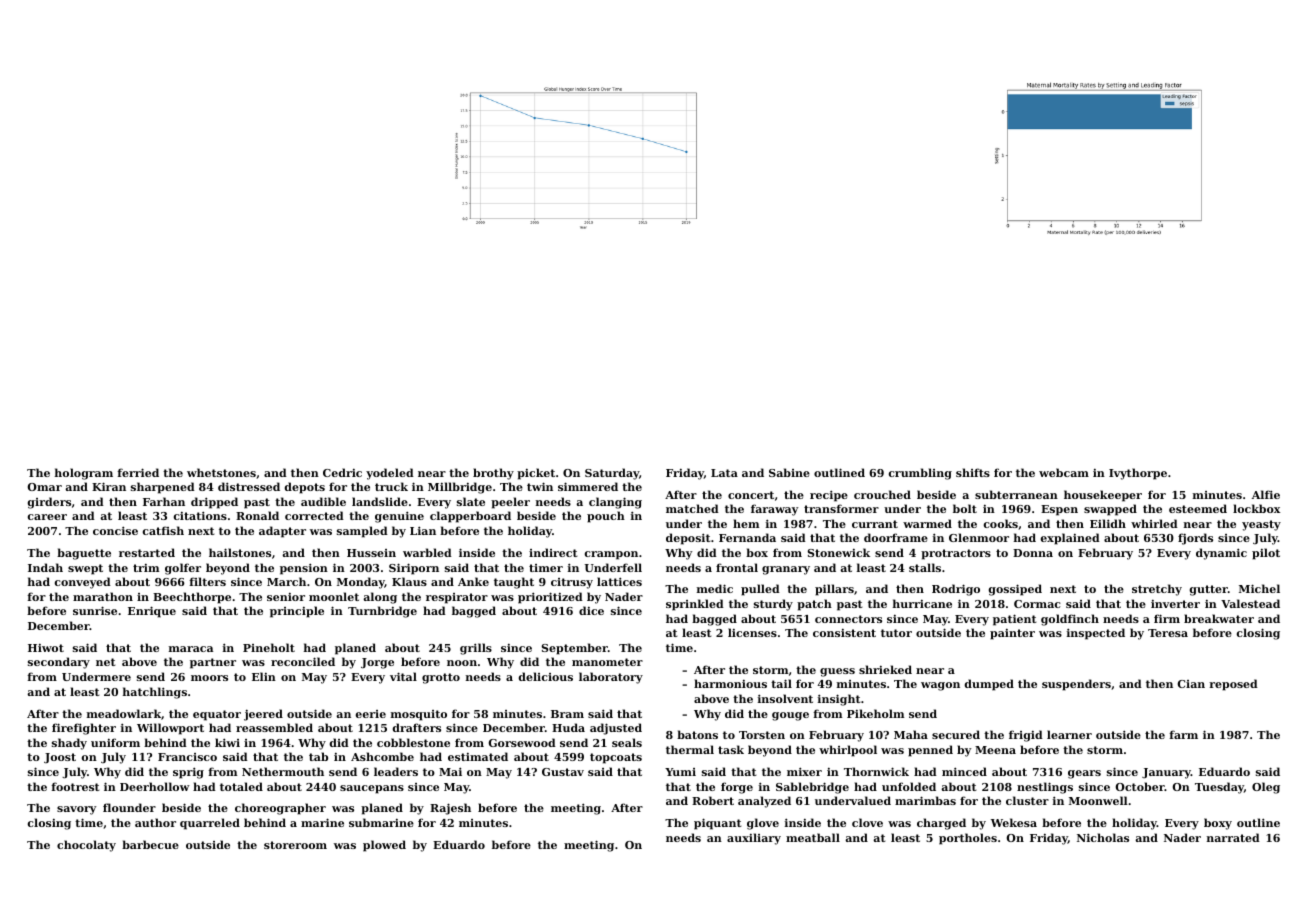  I want to click on warmed, so click(927, 523).
